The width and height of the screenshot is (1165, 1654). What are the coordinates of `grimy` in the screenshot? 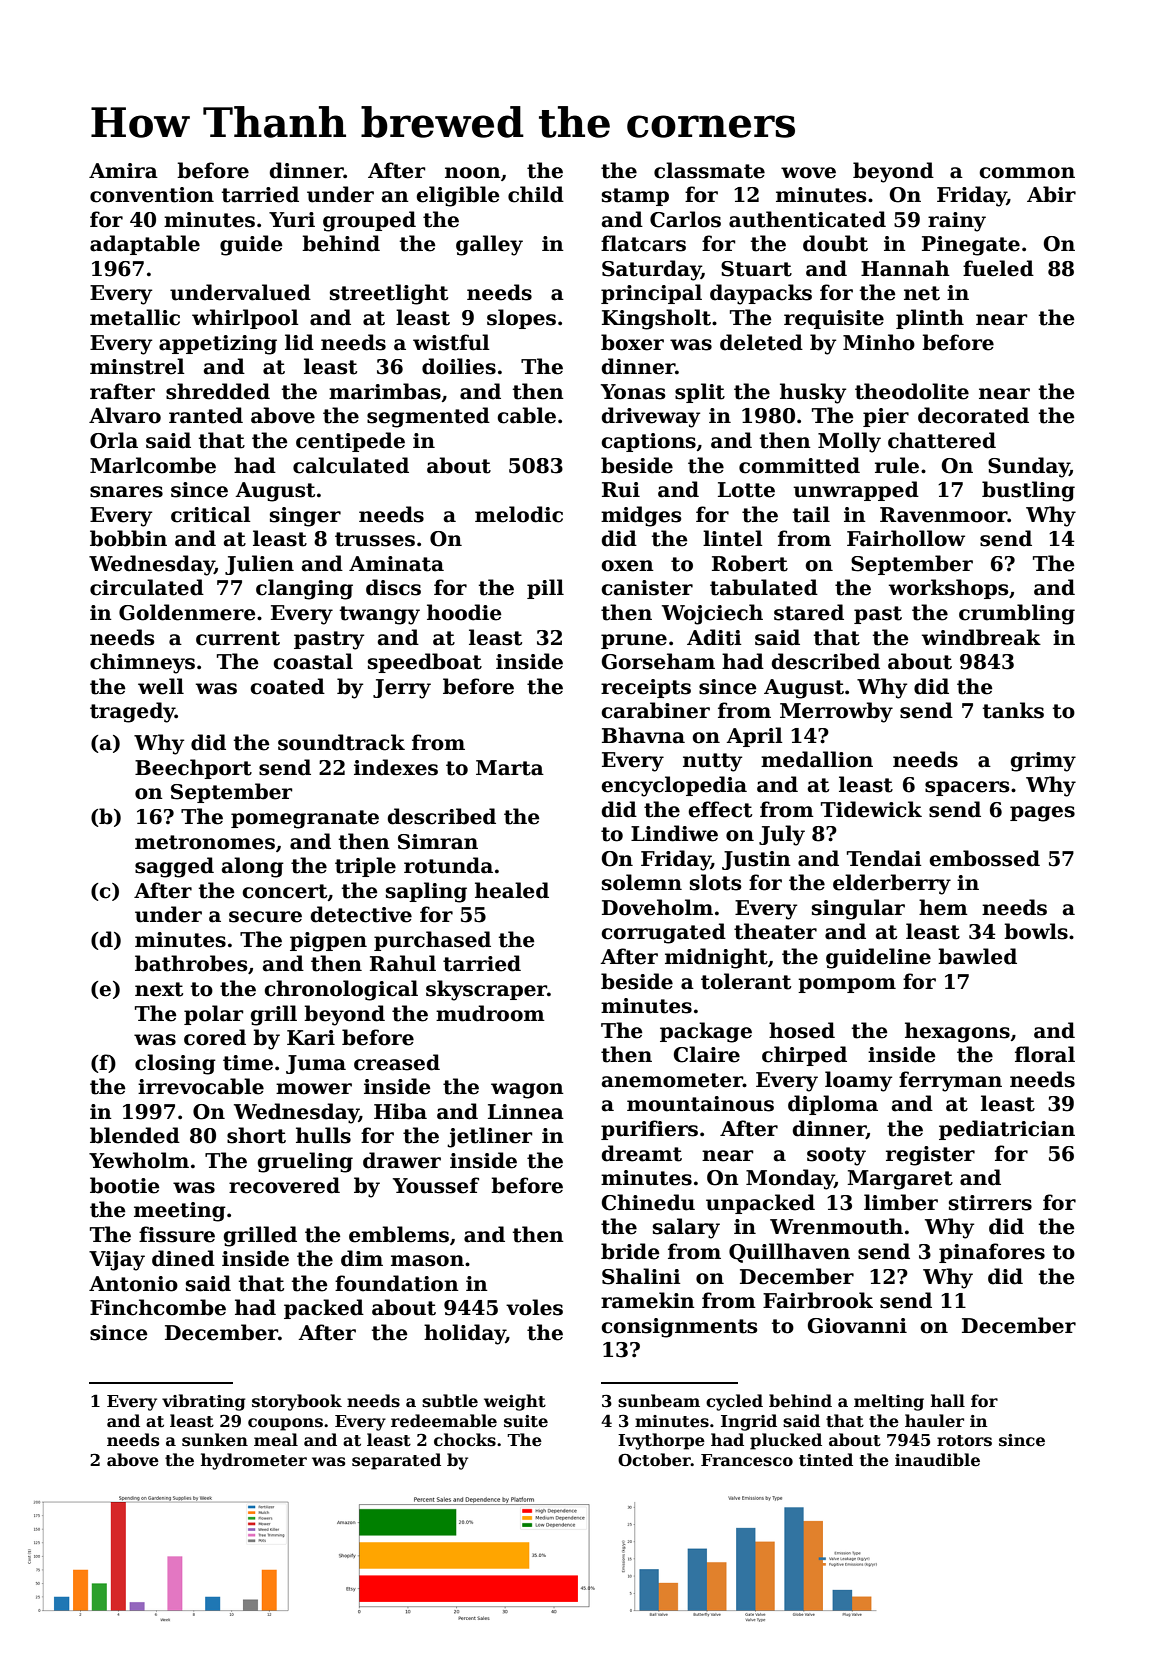 It's located at (1043, 762).
